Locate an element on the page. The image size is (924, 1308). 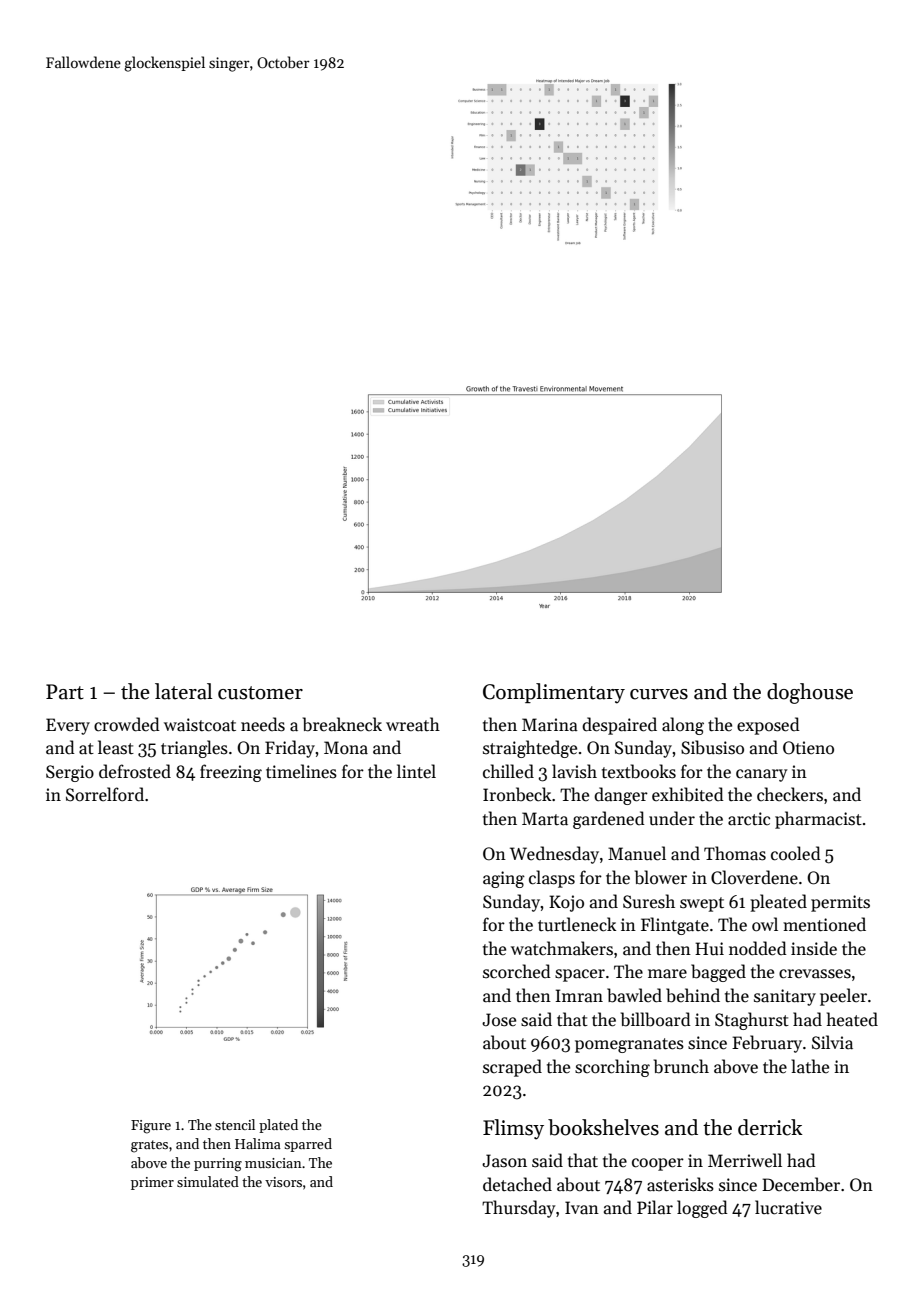
watchmakers is located at coordinates (562, 948).
